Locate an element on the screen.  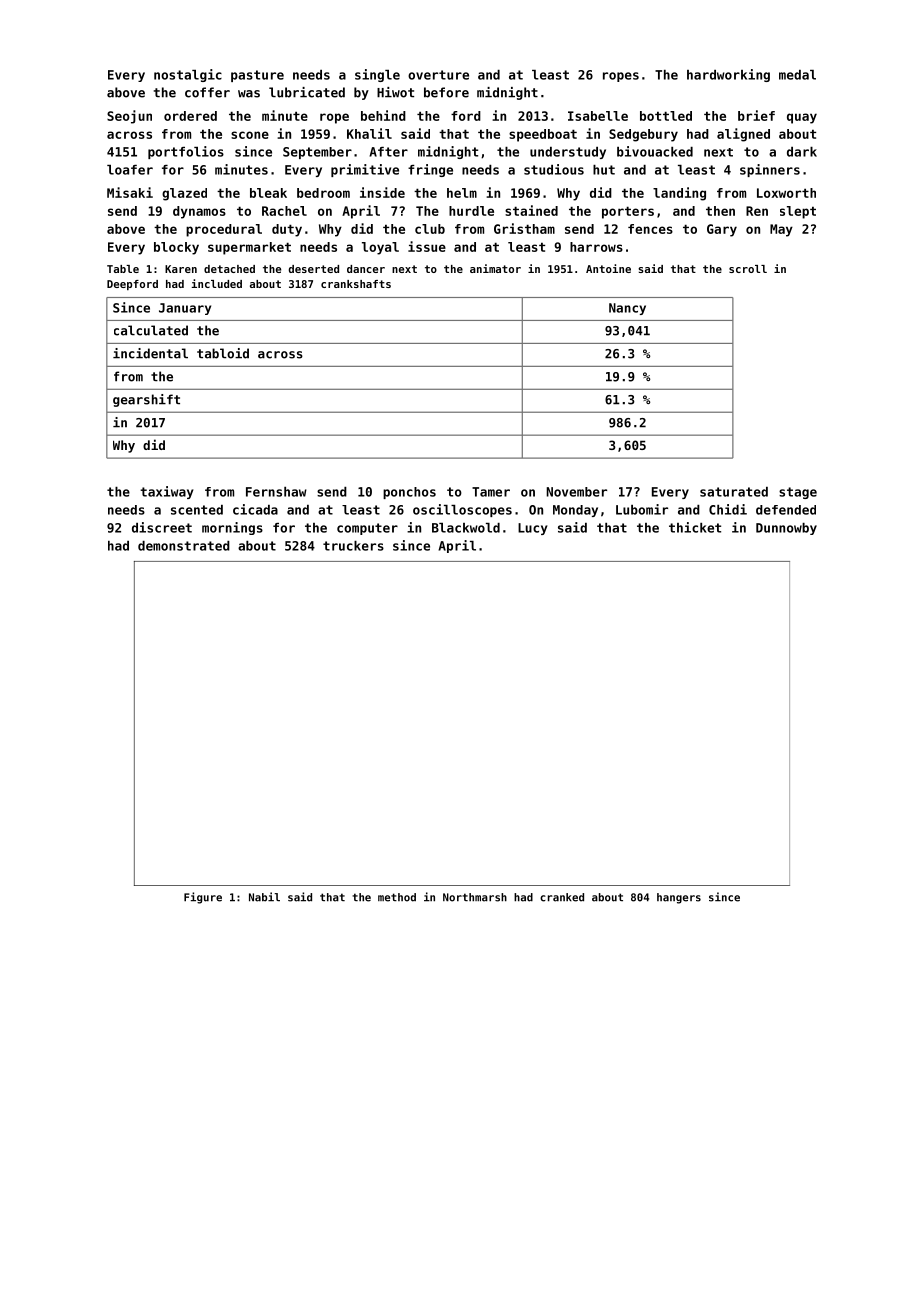
method is located at coordinates (397, 897).
